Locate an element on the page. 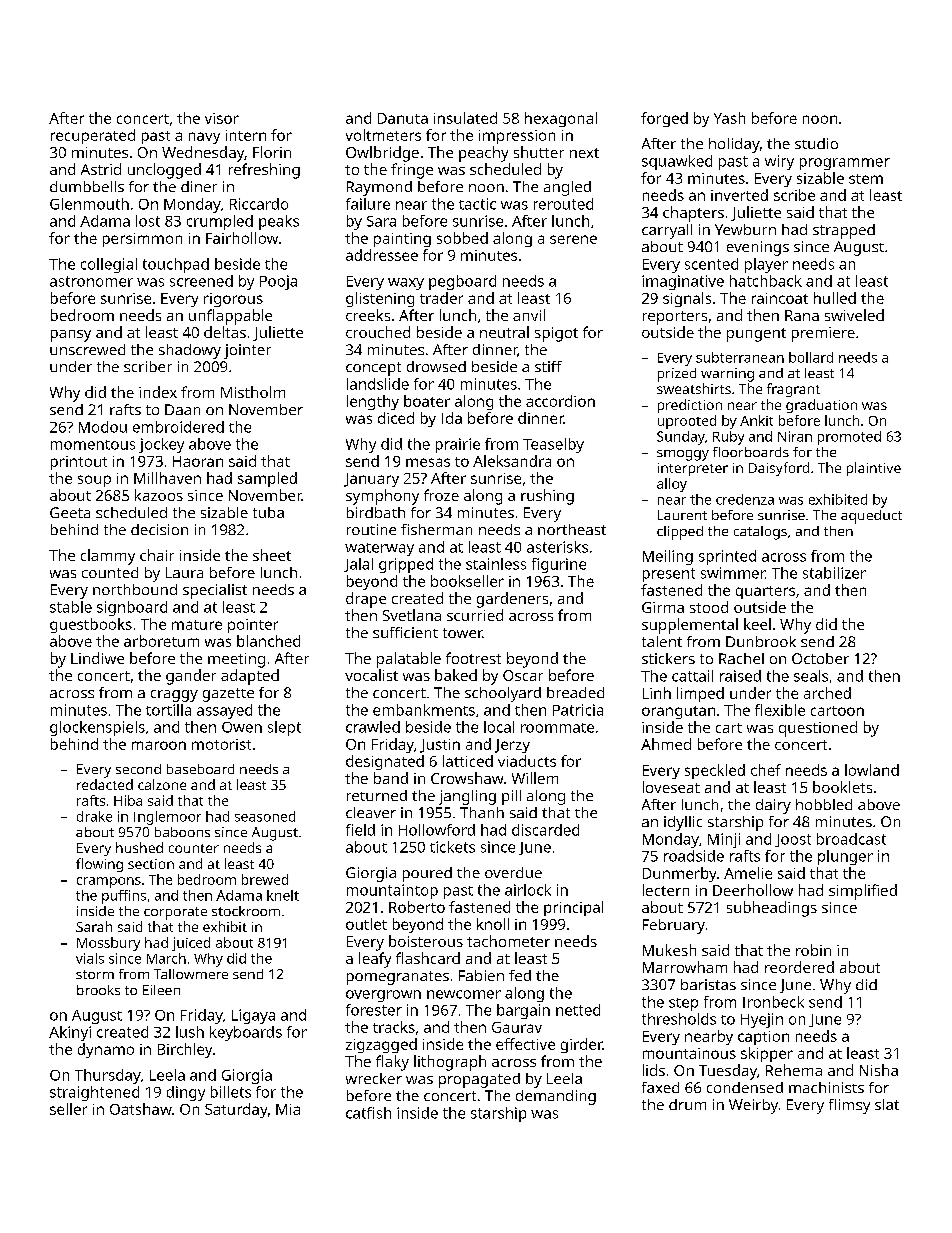  scurried is located at coordinates (475, 615).
